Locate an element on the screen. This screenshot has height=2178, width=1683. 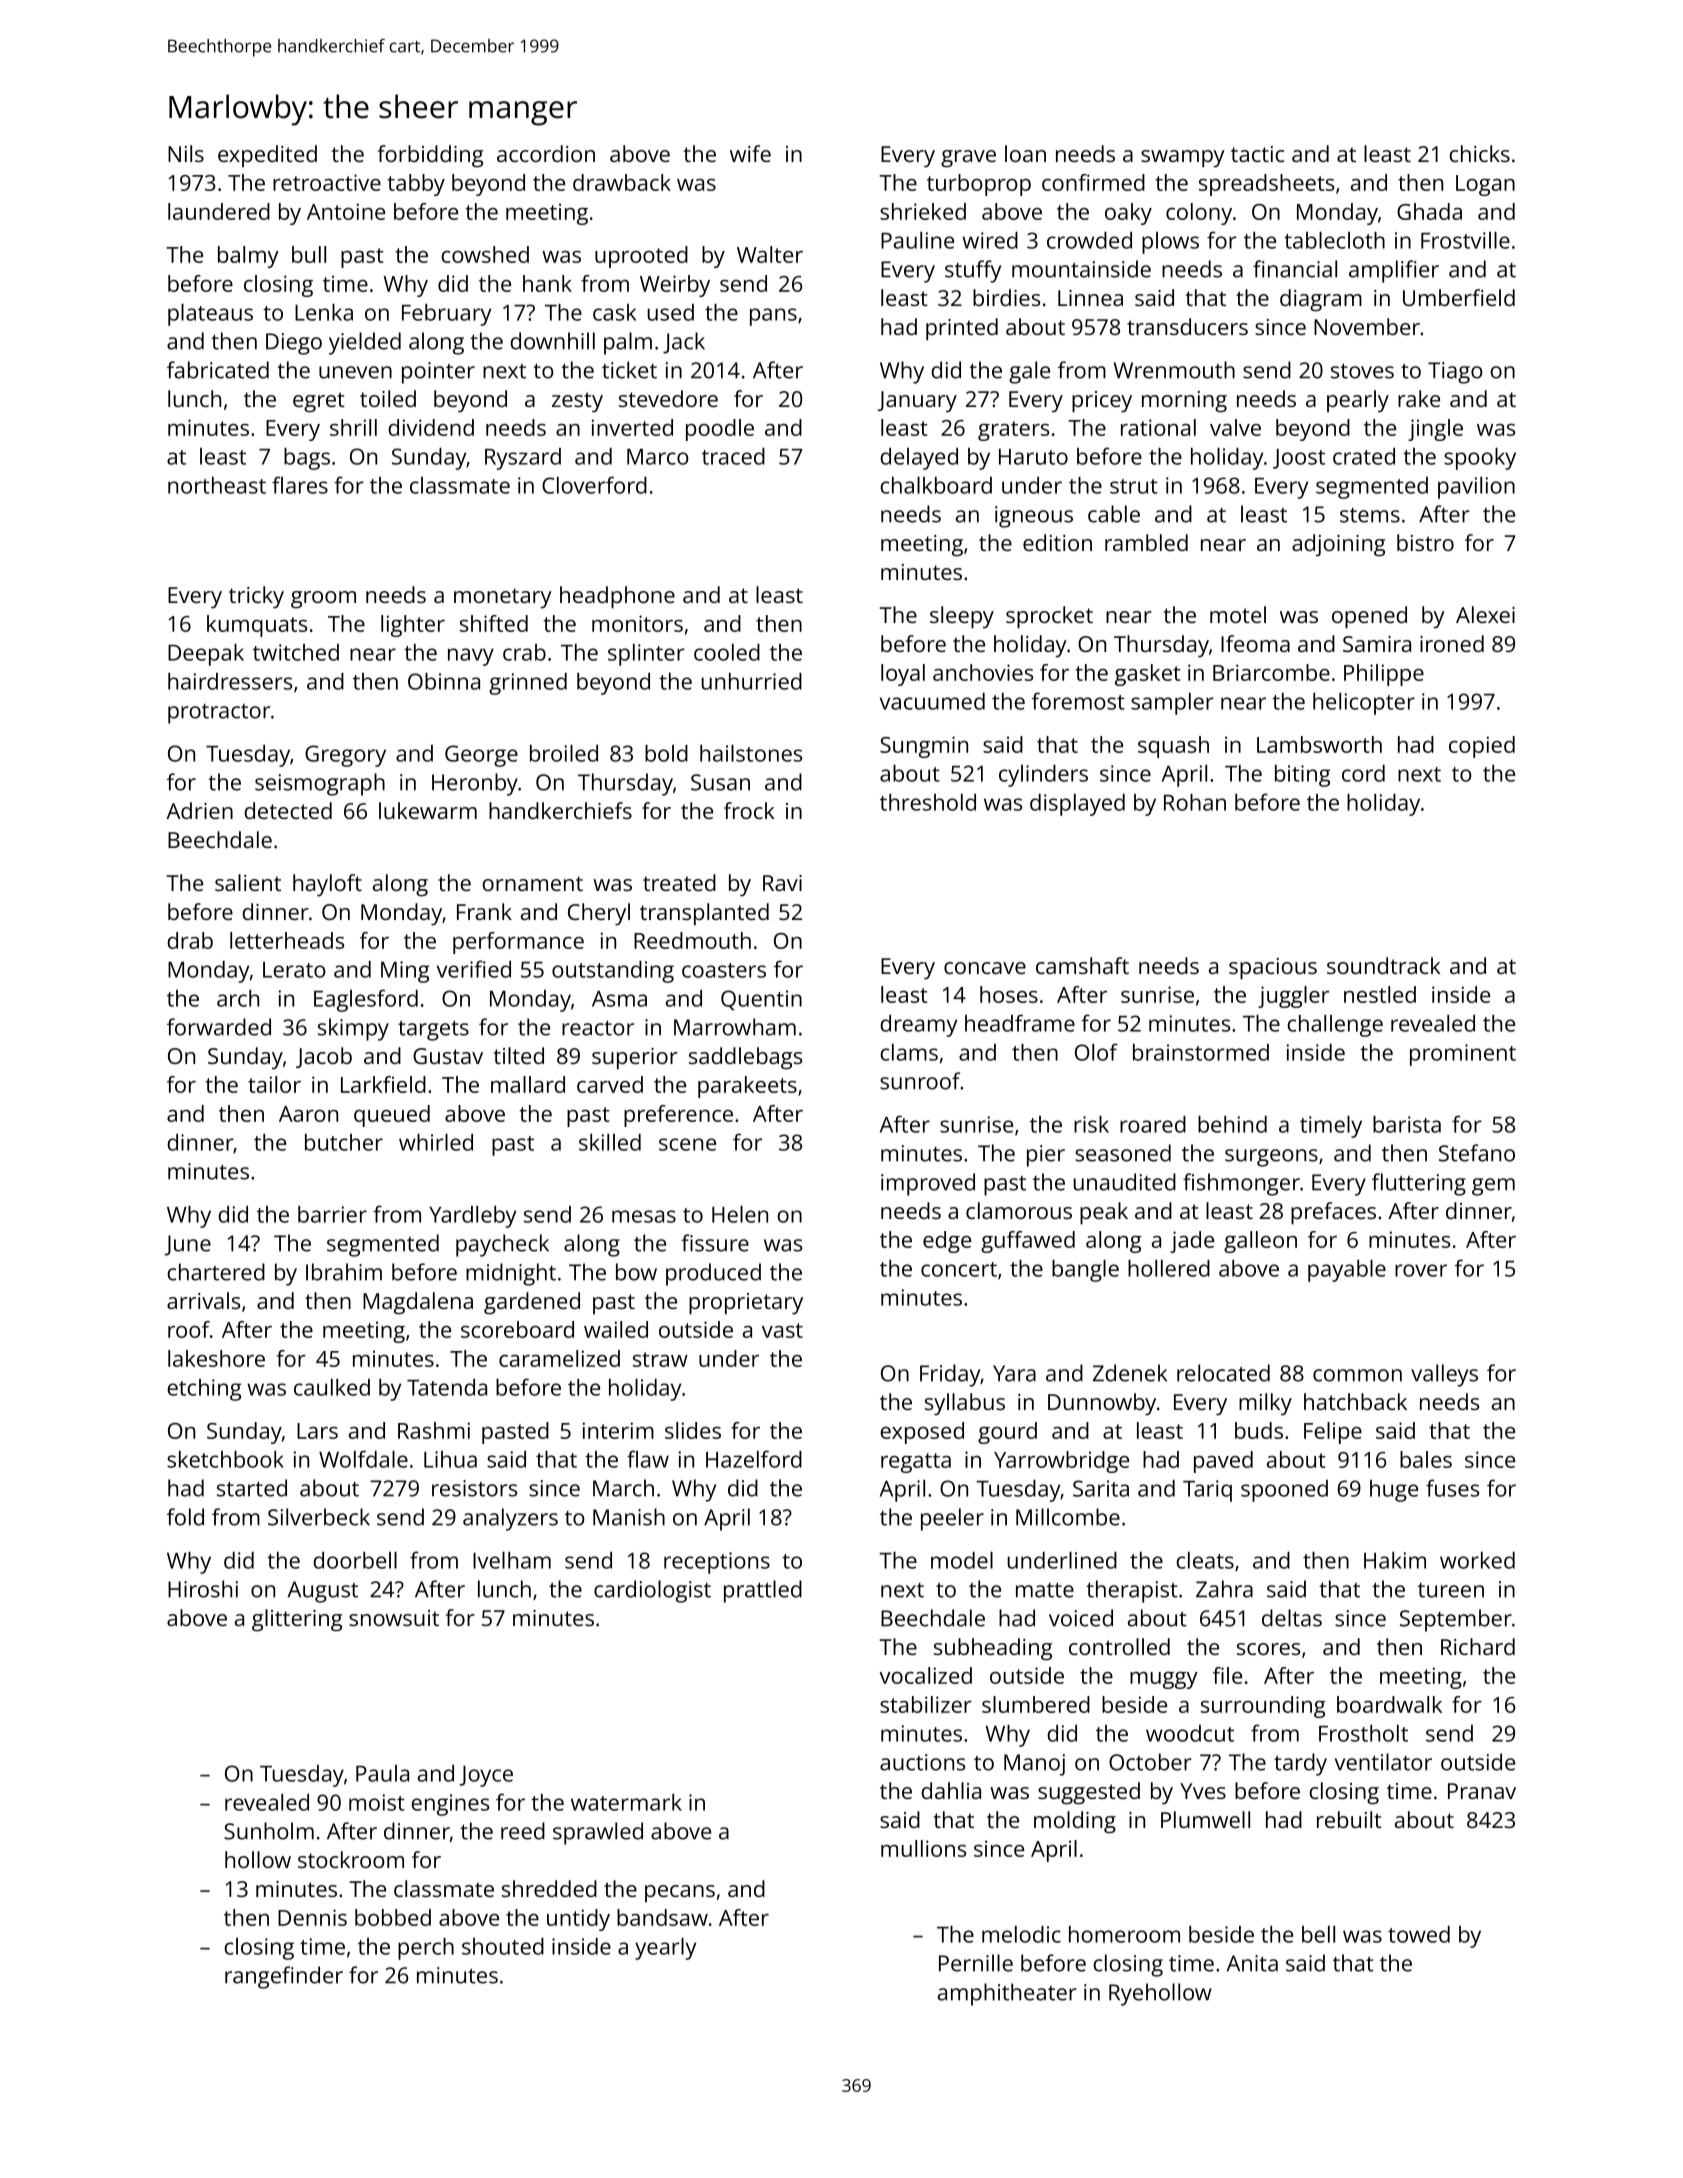
Anita is located at coordinates (1252, 1963).
